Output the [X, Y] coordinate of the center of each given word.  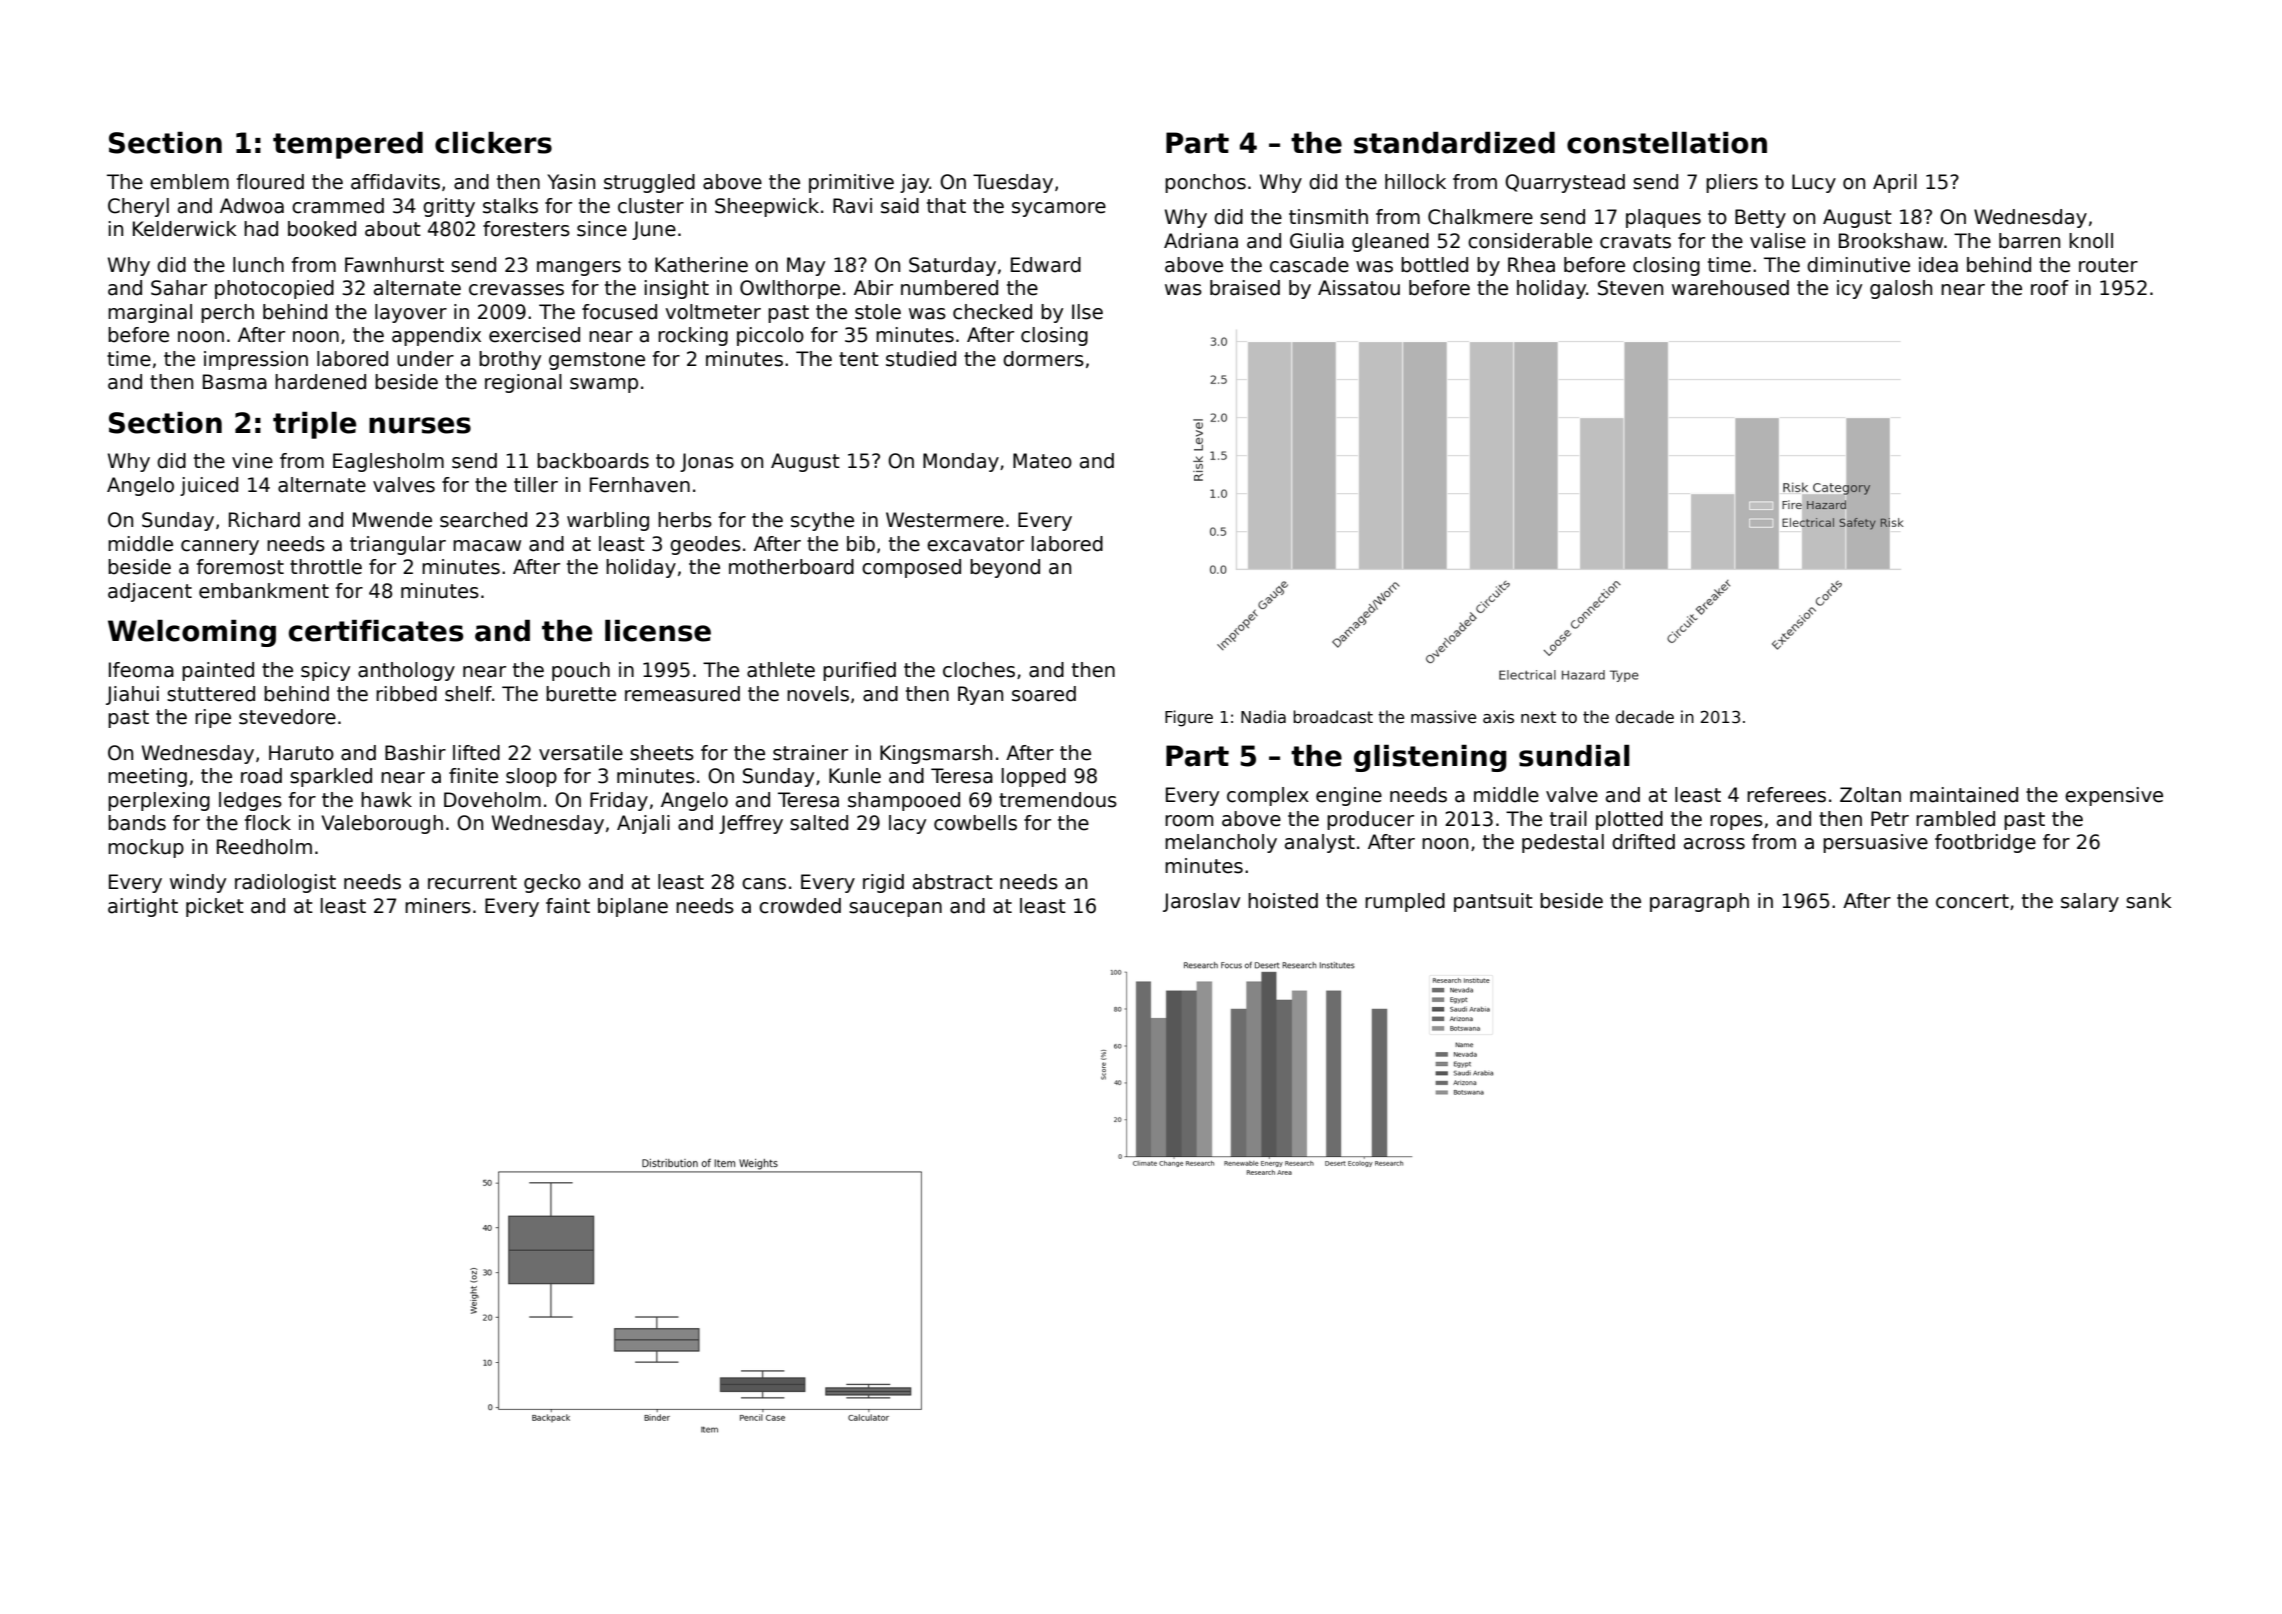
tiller [536, 485]
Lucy [1814, 183]
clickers [493, 143]
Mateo [1042, 461]
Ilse [1087, 312]
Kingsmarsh [936, 754]
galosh [1901, 289]
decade [1645, 717]
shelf [468, 694]
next [1538, 717]
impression [256, 360]
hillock [1415, 182]
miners [438, 906]
